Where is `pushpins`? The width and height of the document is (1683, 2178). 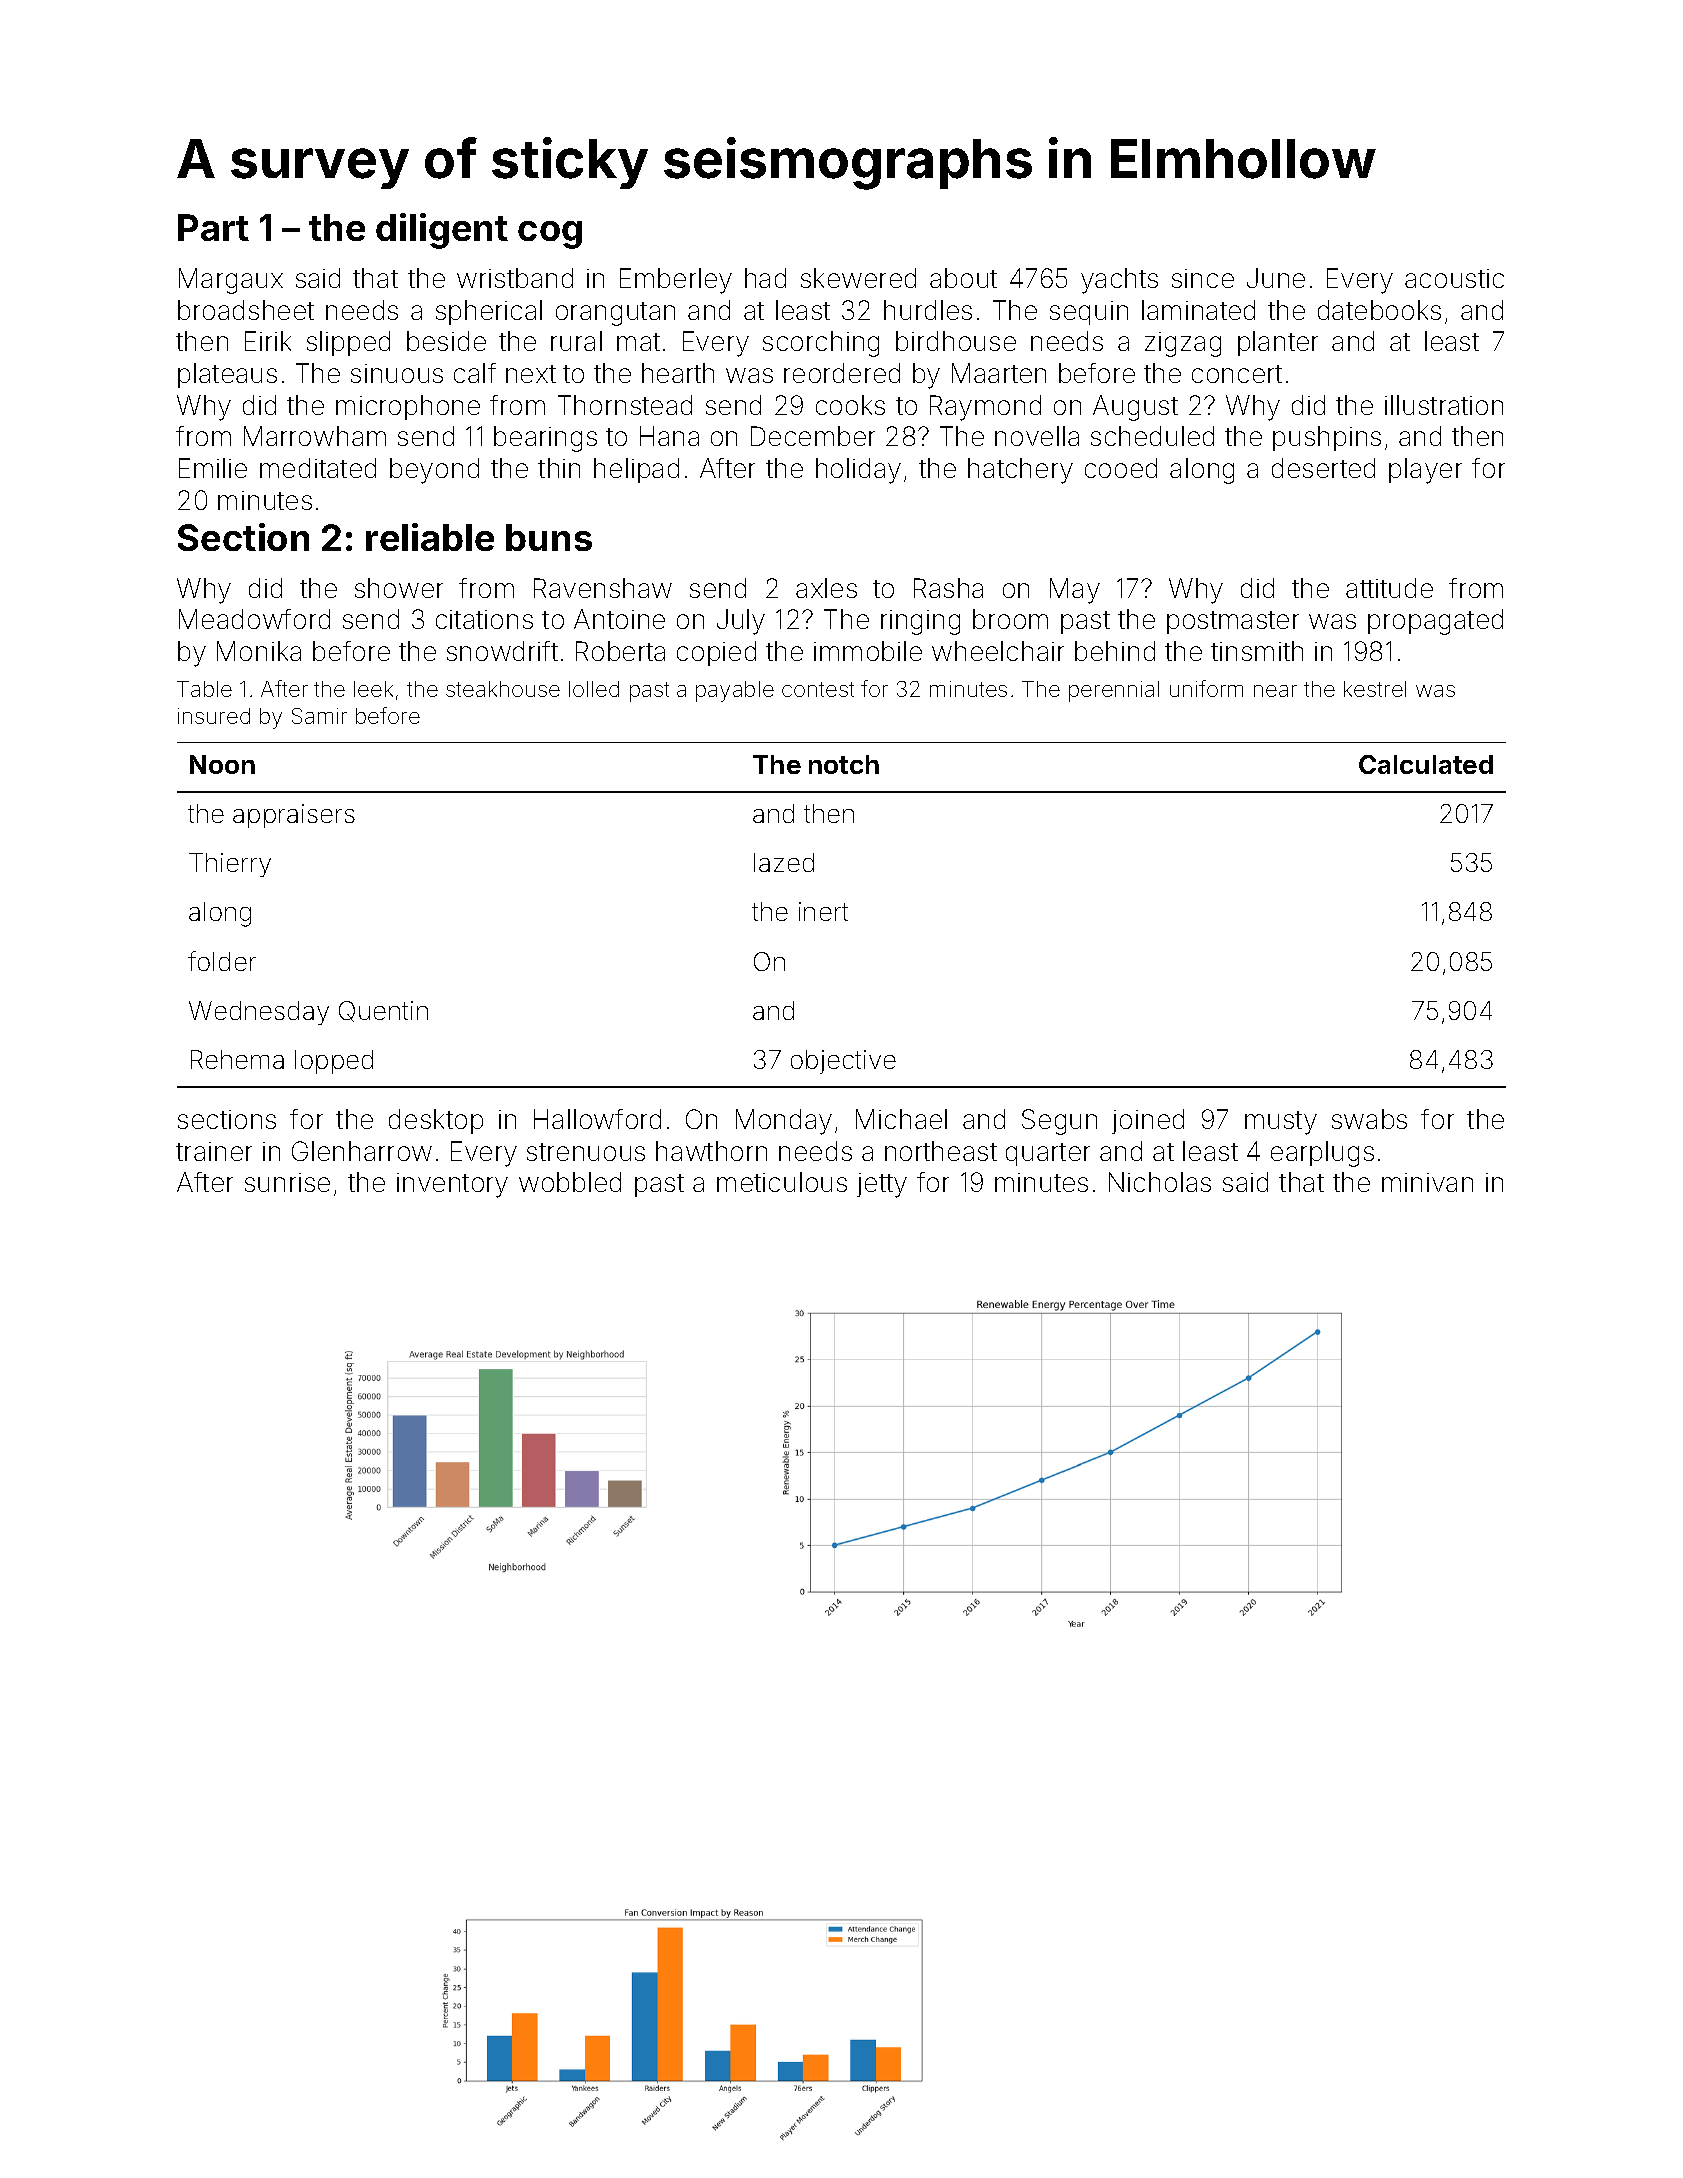 pushpins is located at coordinates (1327, 438).
